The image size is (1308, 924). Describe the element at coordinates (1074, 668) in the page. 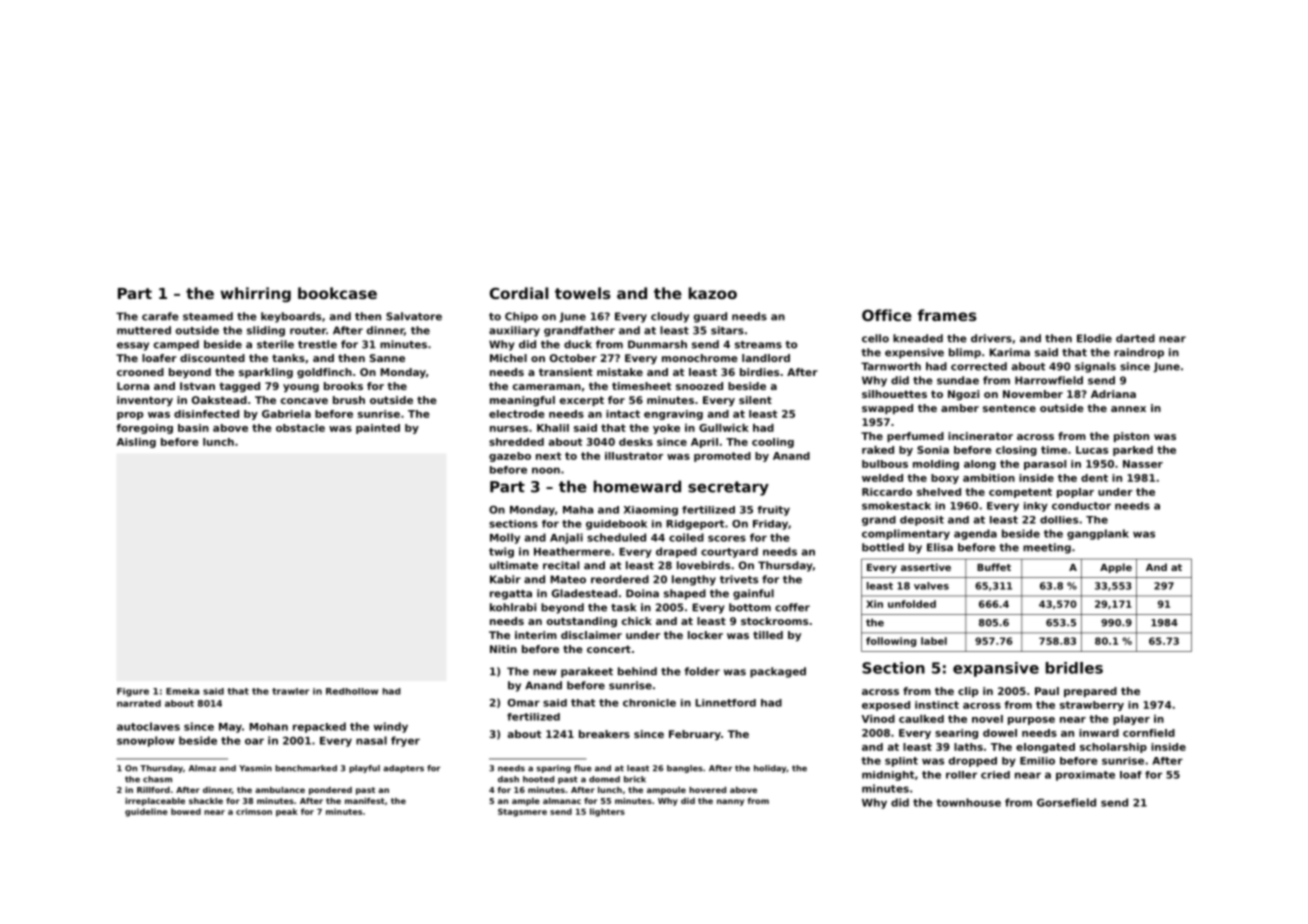

I see `bridles` at that location.
